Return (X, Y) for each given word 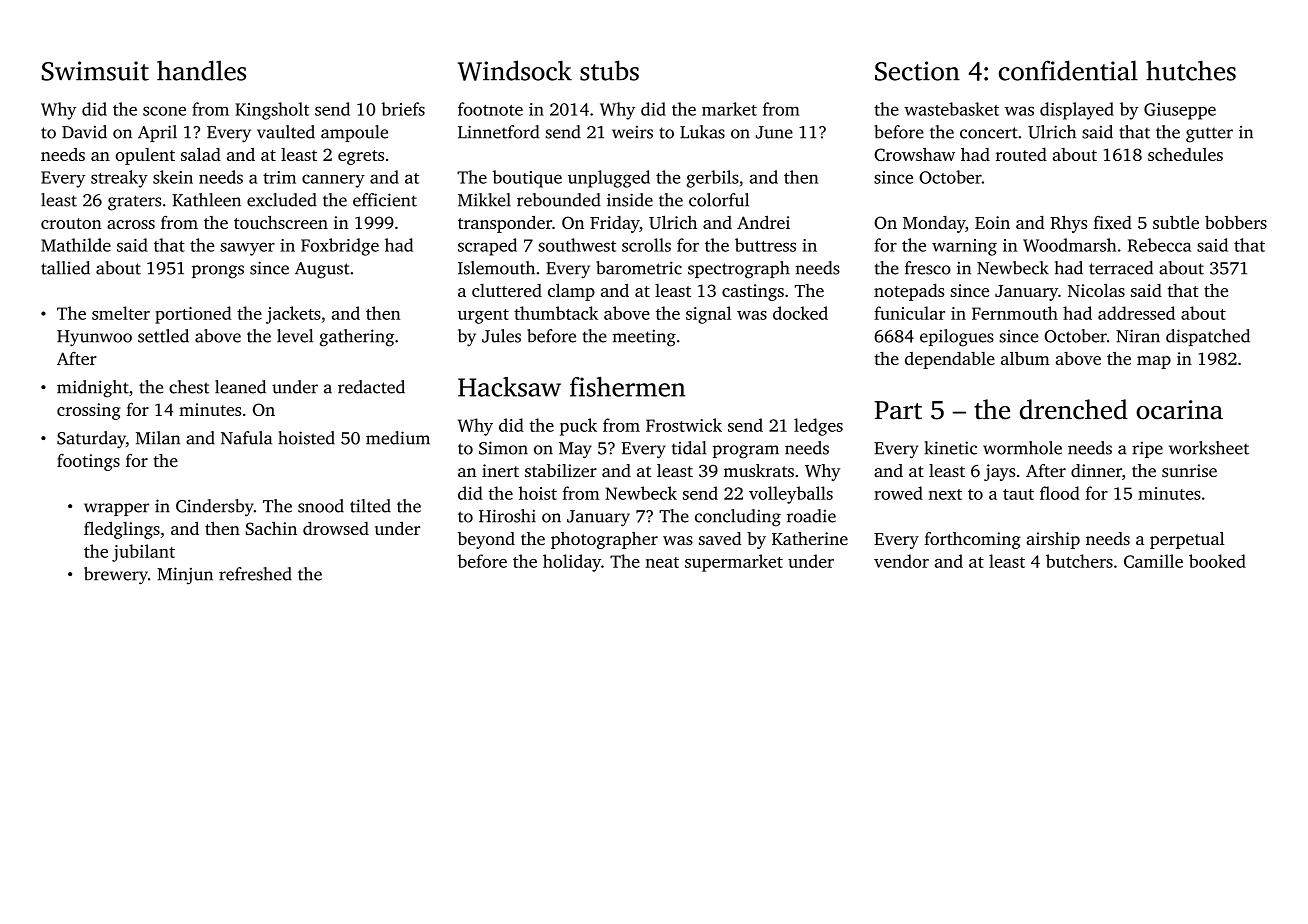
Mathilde (76, 245)
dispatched (1208, 337)
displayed (1077, 111)
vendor (901, 561)
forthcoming (972, 540)
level (295, 336)
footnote (490, 109)
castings (753, 292)
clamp (571, 292)
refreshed (255, 574)
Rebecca (1159, 245)
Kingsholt (272, 111)
